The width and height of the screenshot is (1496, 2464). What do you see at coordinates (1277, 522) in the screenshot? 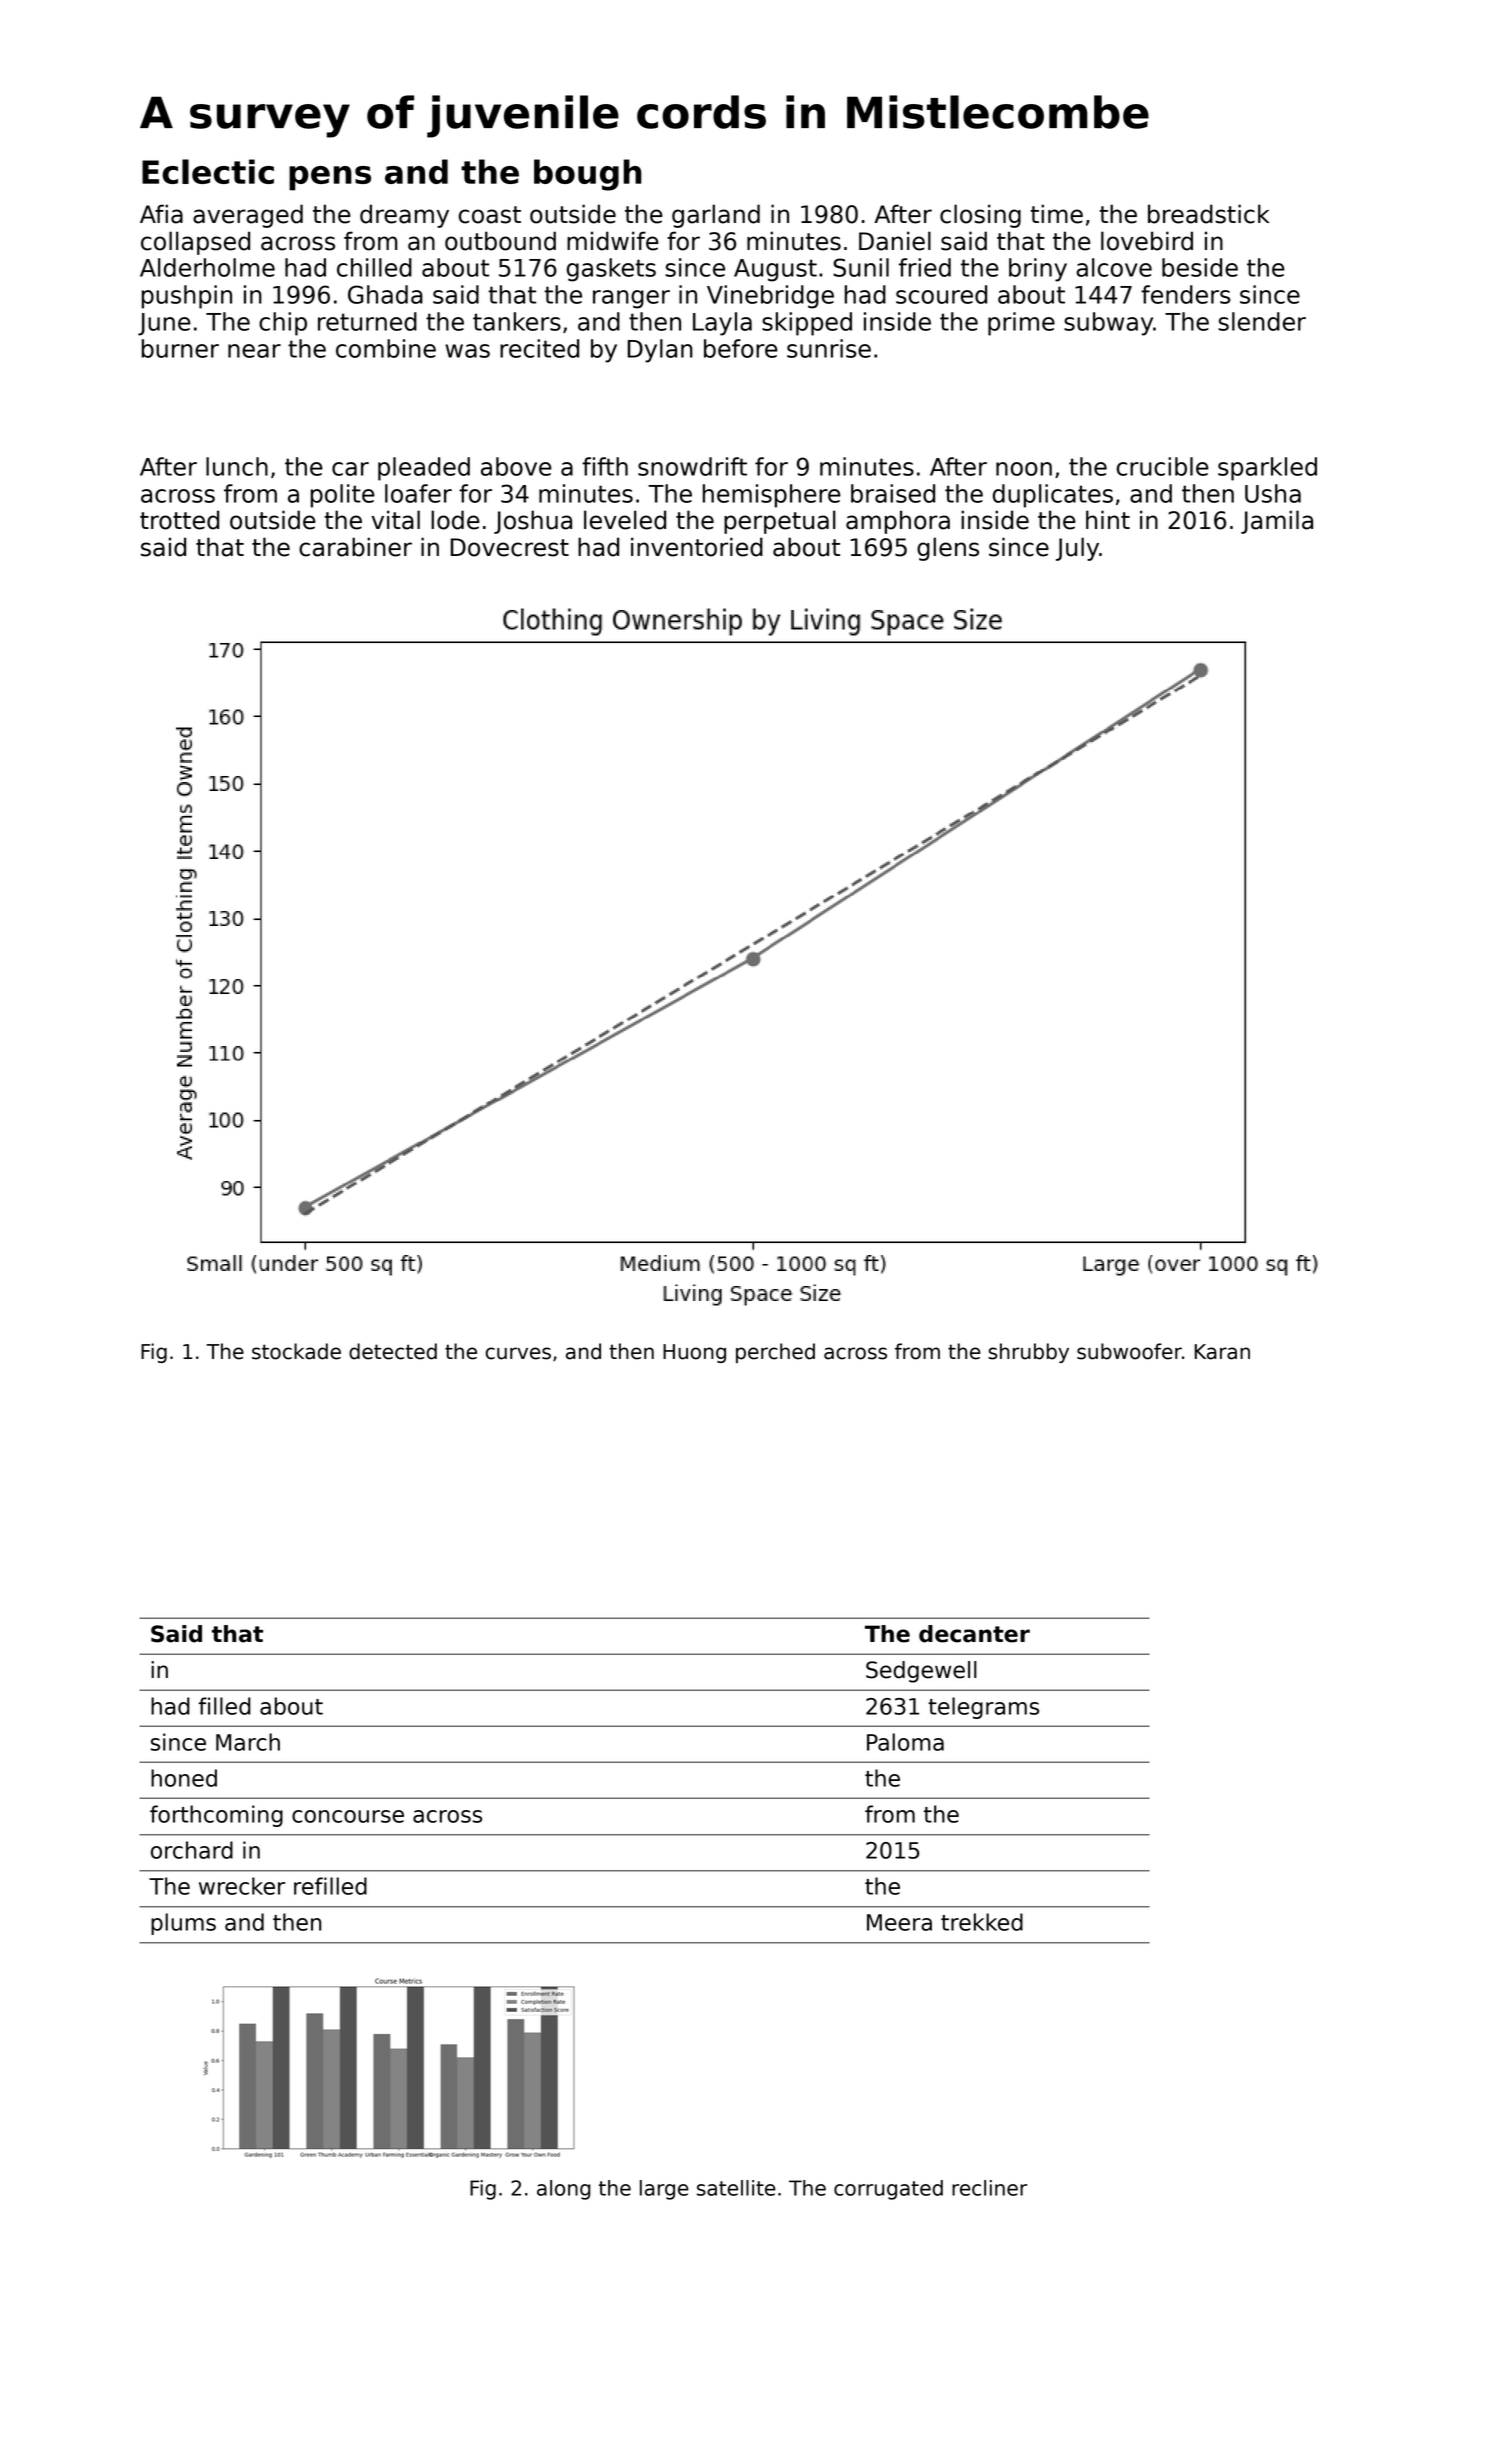
I see `Jamila` at bounding box center [1277, 522].
